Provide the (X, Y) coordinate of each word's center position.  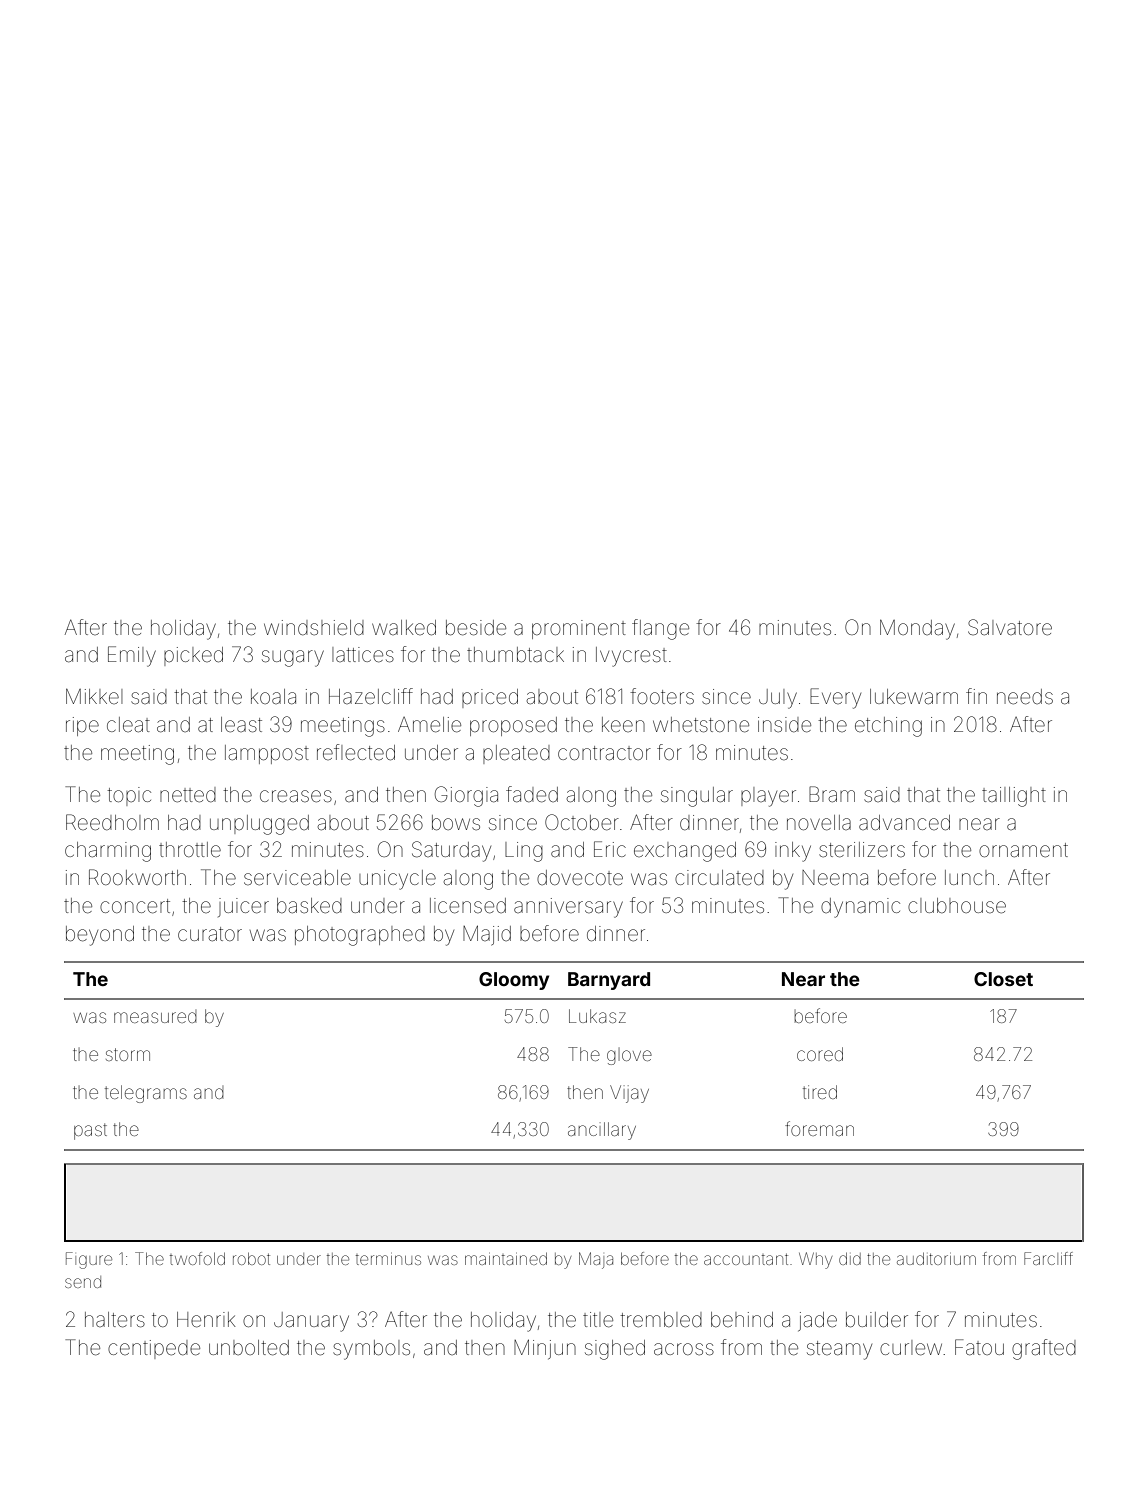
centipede (154, 1349)
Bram (832, 794)
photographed (360, 936)
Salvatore (1010, 627)
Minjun (545, 1349)
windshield (314, 628)
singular (697, 797)
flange (660, 629)
